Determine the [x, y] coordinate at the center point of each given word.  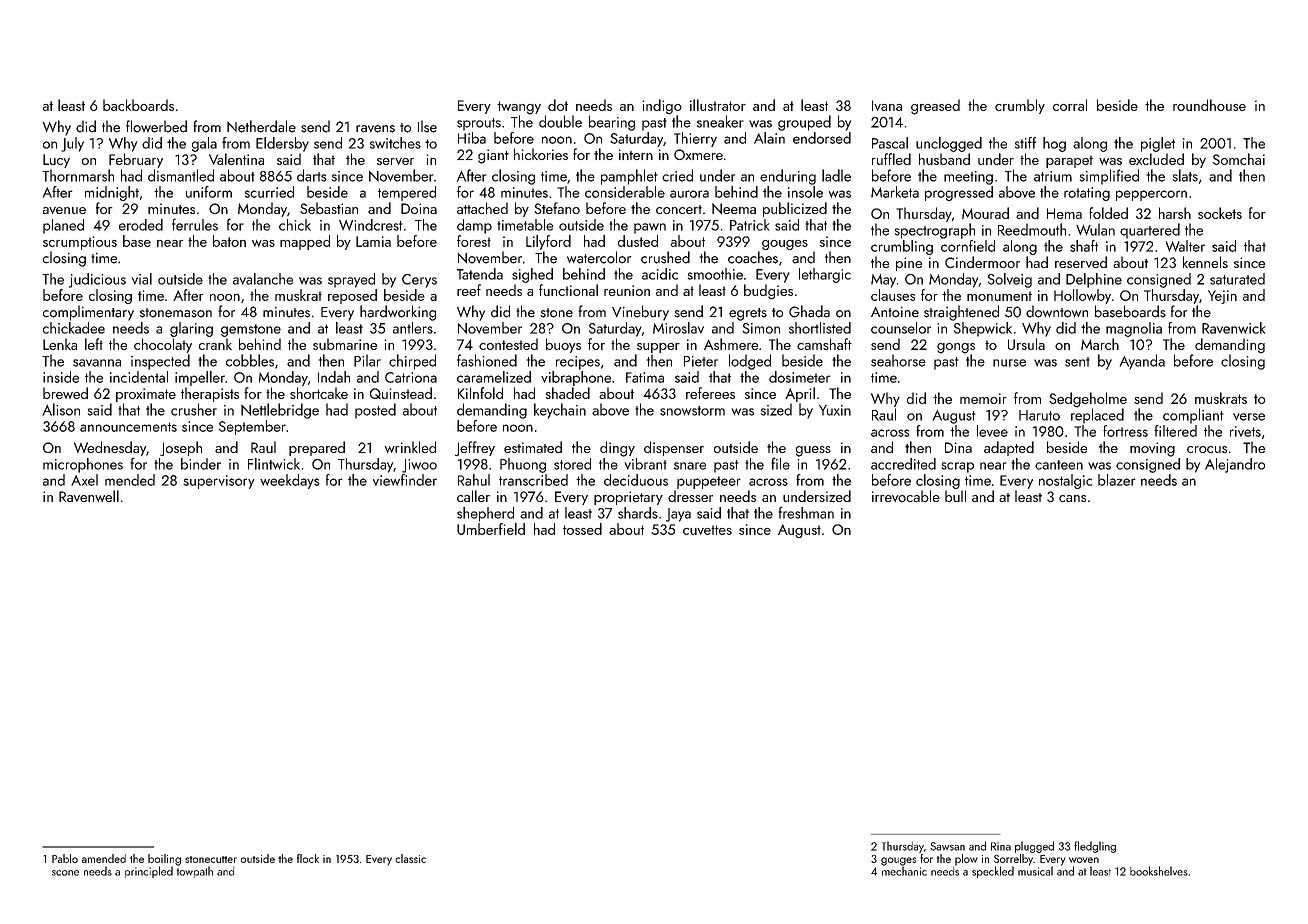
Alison [61, 409]
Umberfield [491, 529]
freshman [806, 512]
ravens [375, 129]
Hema [1064, 213]
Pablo [65, 858]
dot [558, 105]
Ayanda [1142, 362]
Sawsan [947, 846]
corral [1070, 105]
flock [308, 858]
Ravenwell [89, 496]
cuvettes [707, 530]
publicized [795, 209]
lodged [750, 362]
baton [229, 241]
